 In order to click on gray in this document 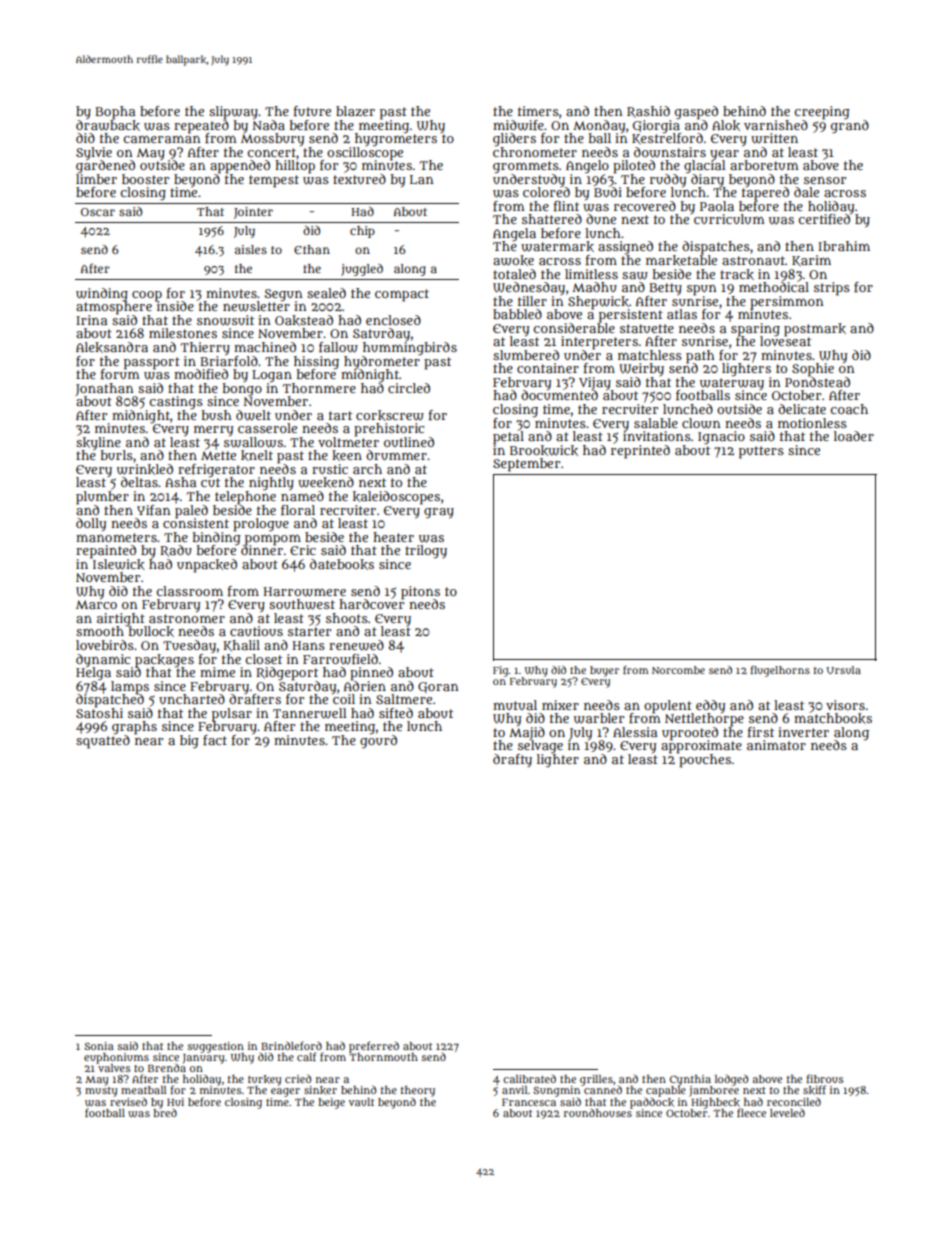, I will do `click(439, 513)`.
